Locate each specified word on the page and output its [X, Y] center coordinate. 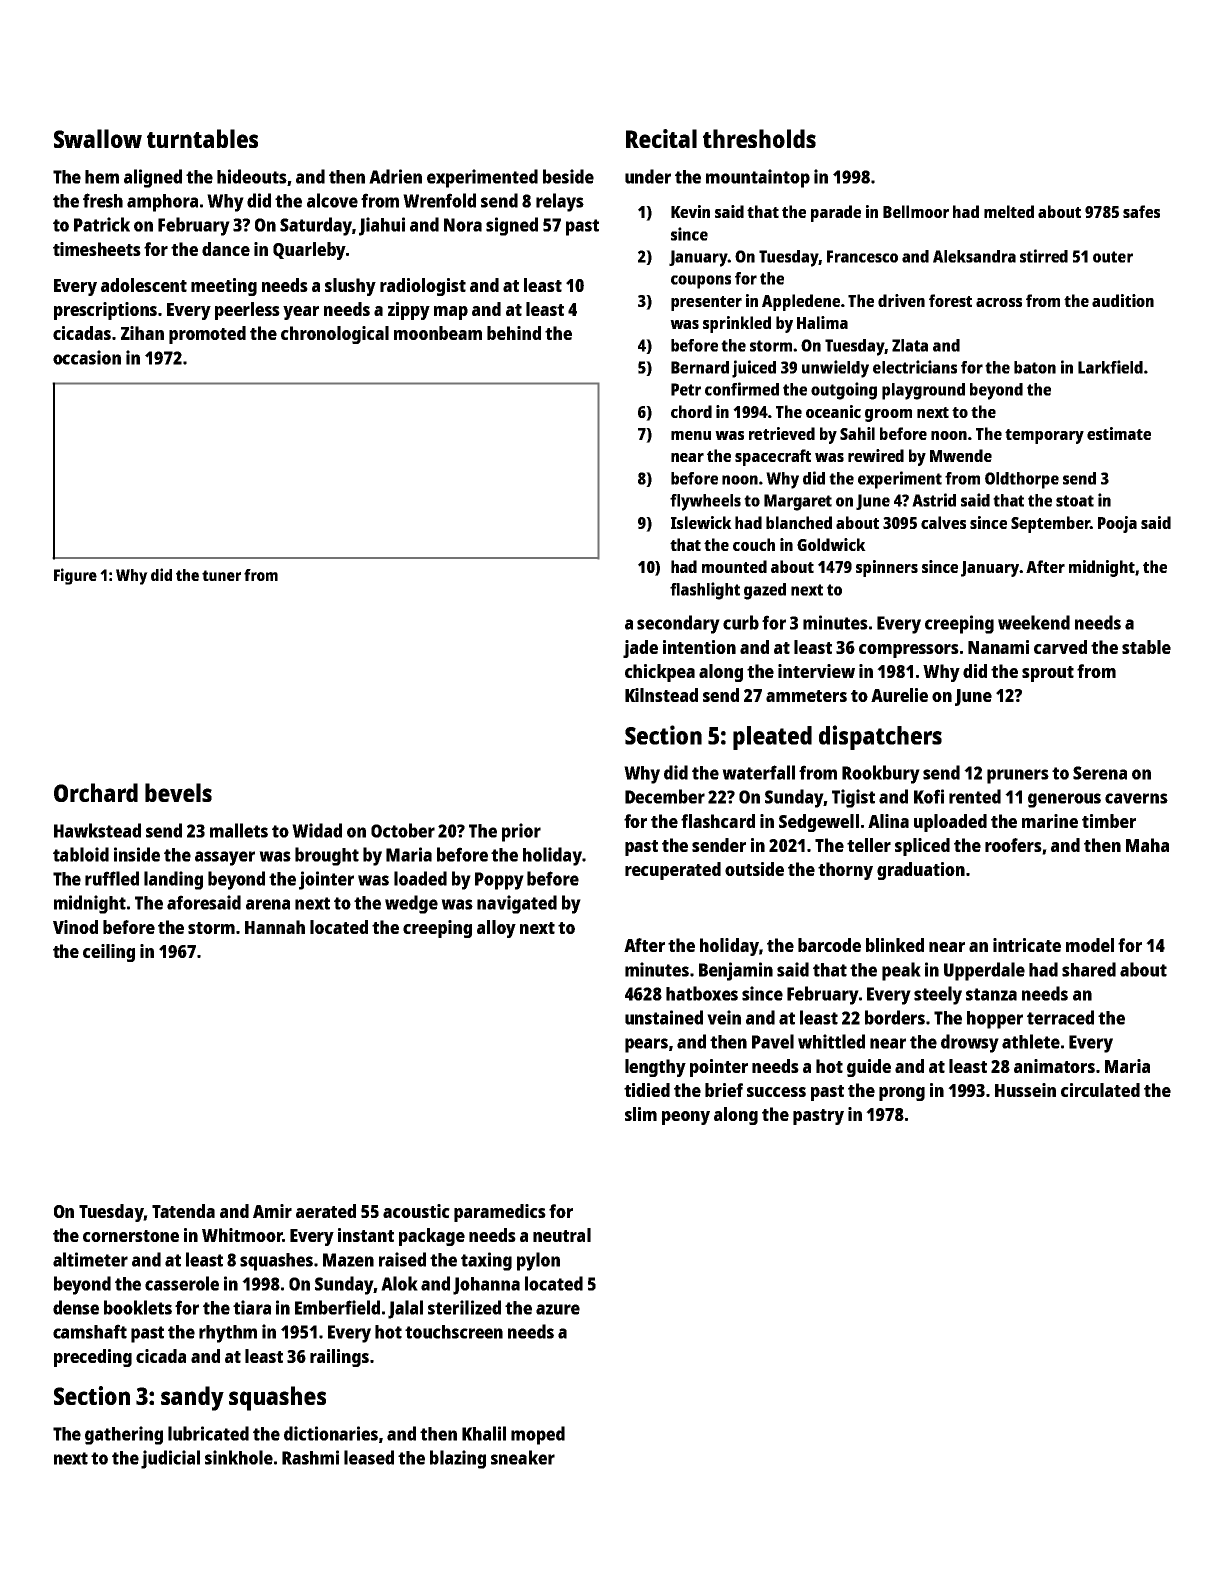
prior [521, 832]
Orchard [96, 792]
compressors [909, 651]
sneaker [523, 1457]
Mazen [348, 1260]
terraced [1060, 1017]
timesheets [97, 249]
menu [691, 435]
